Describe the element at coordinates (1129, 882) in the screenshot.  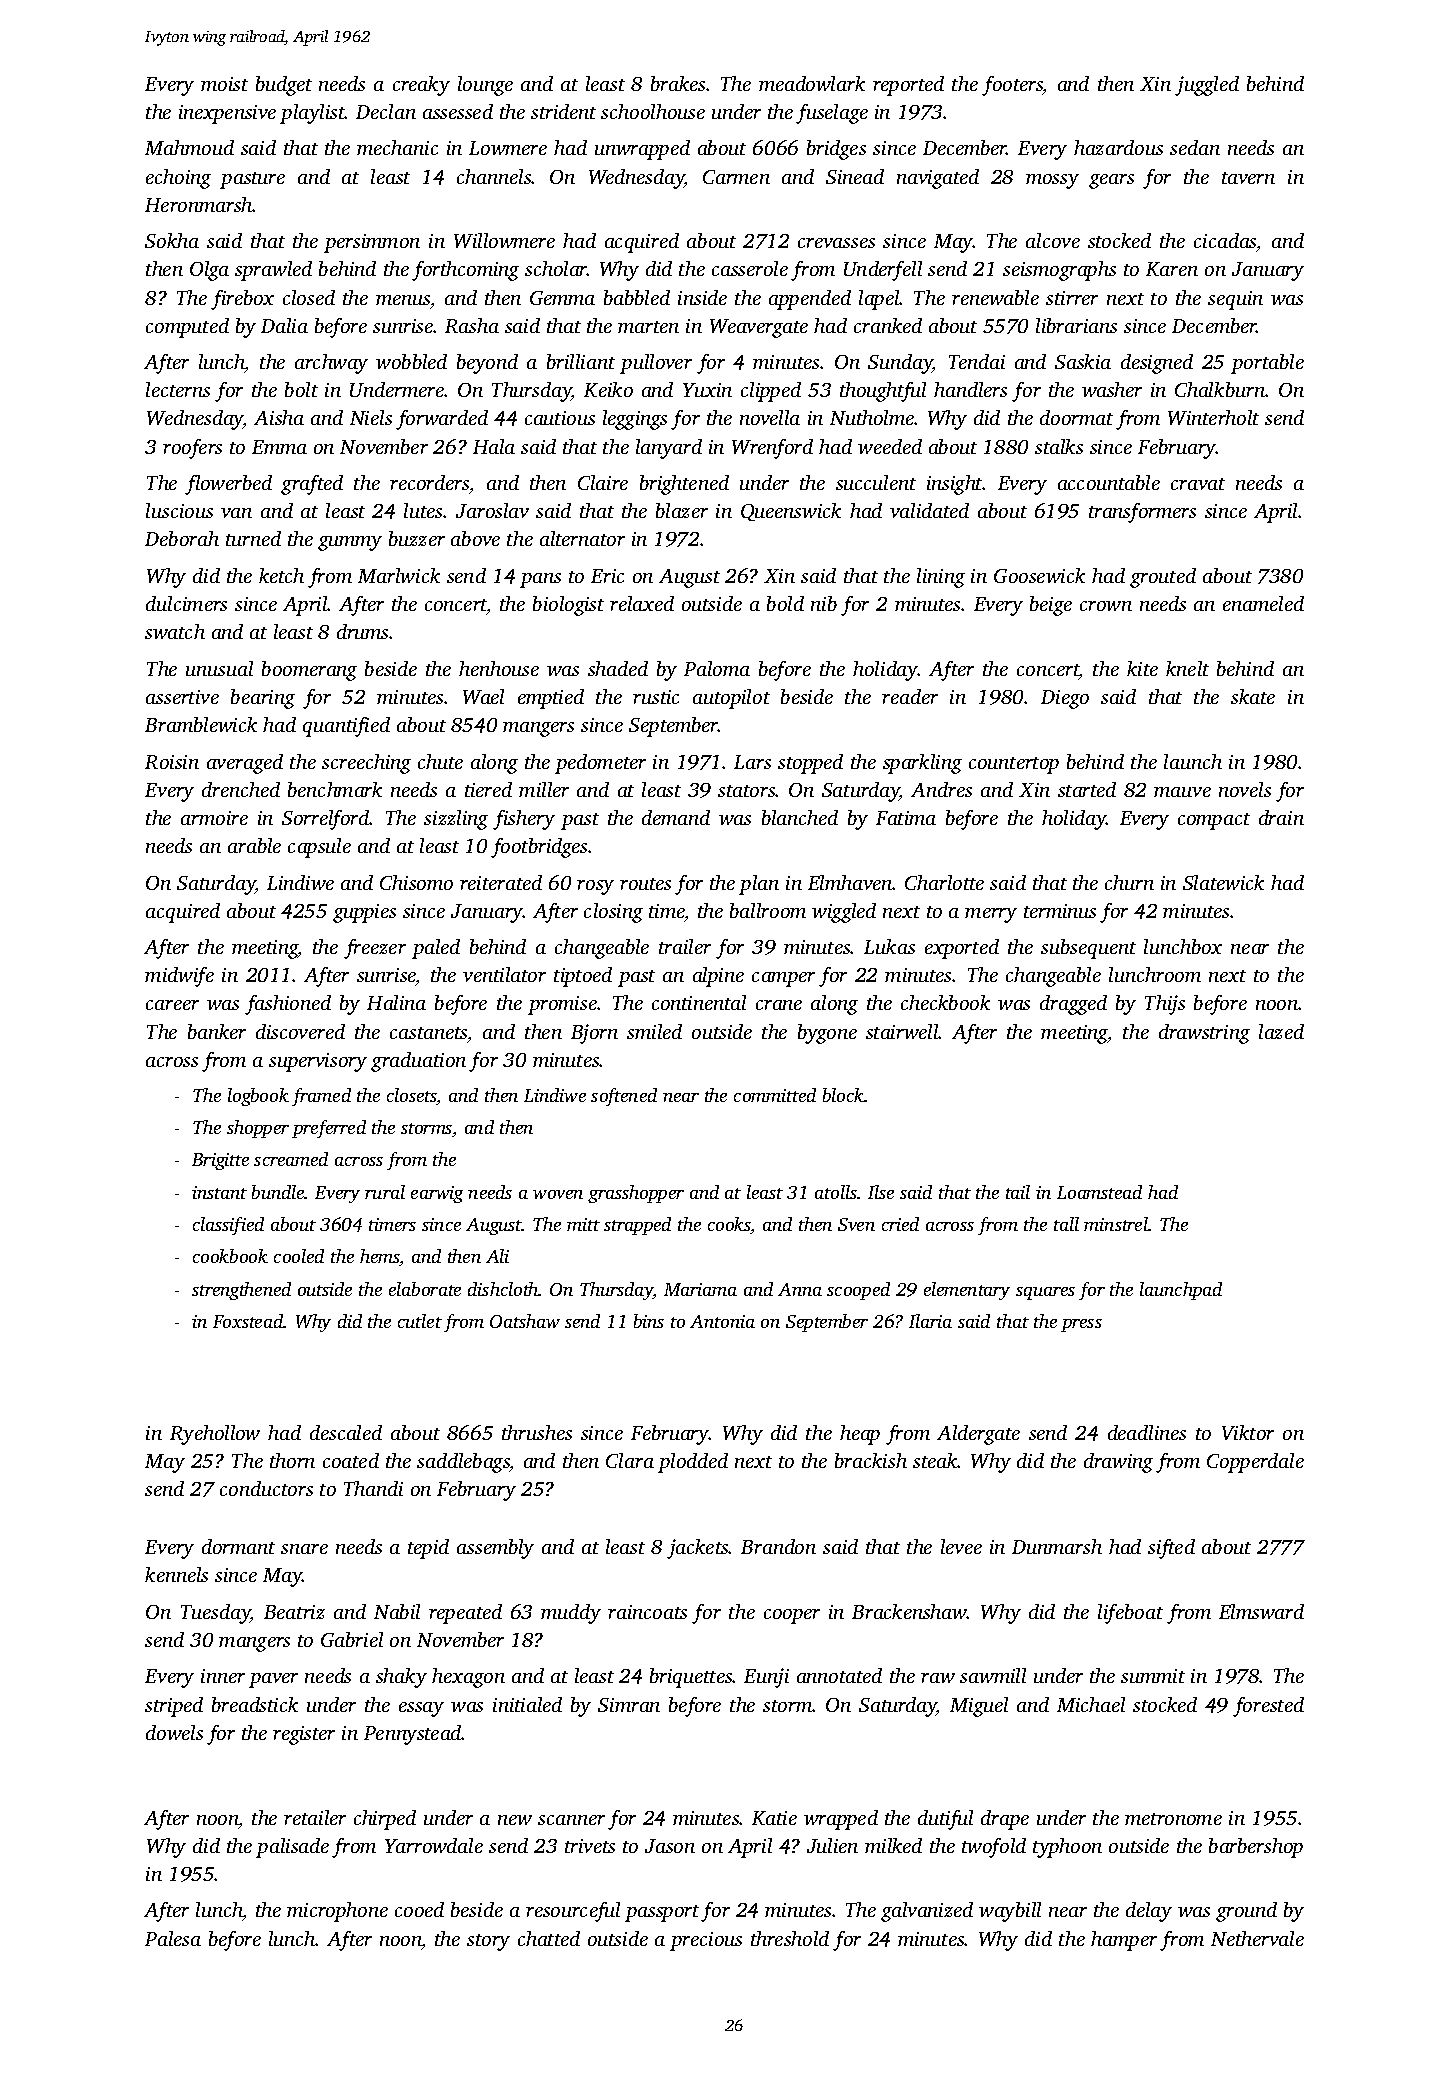
I see `churn` at that location.
